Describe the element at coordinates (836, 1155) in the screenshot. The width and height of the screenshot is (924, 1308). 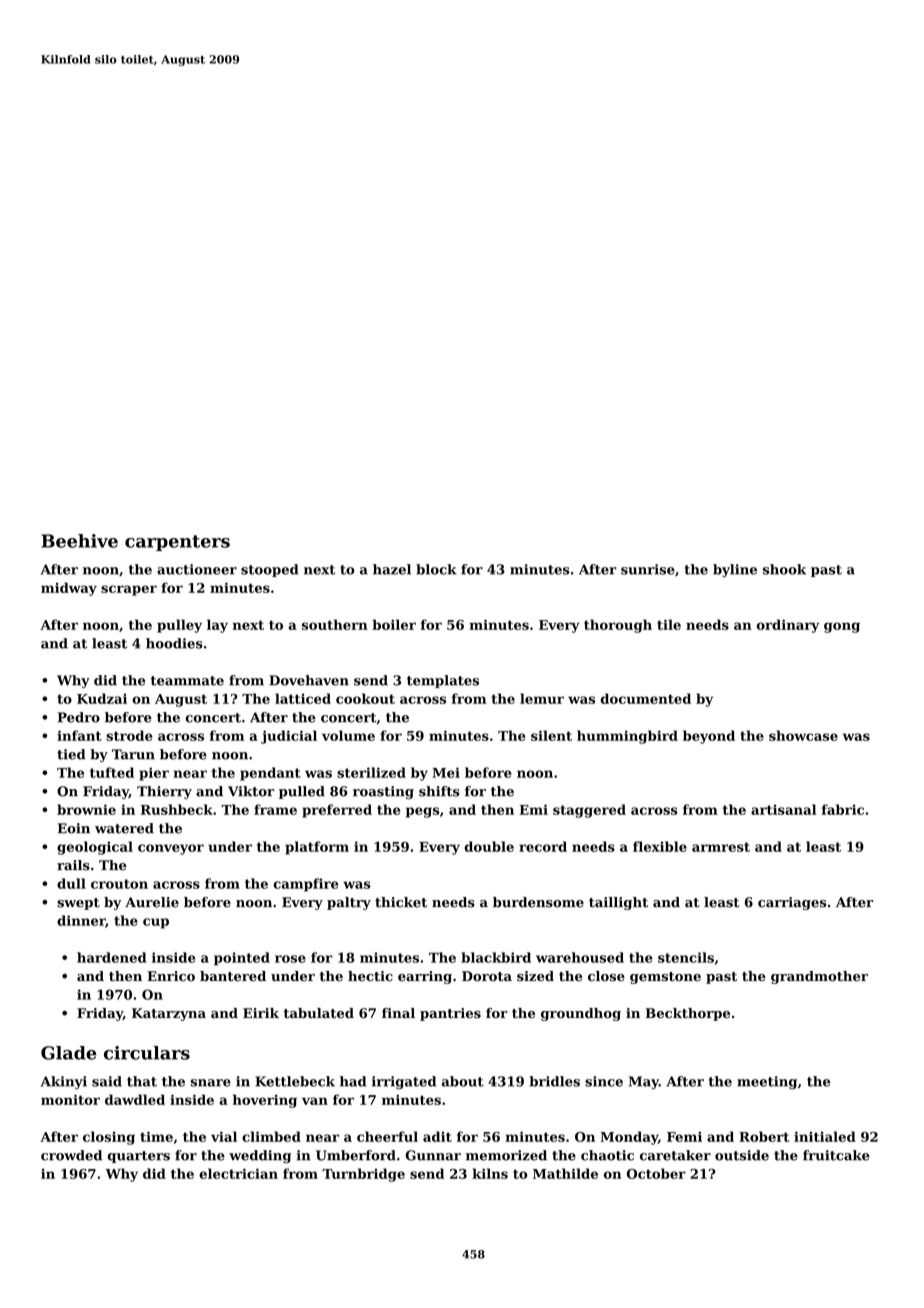
I see `fruitcake` at that location.
